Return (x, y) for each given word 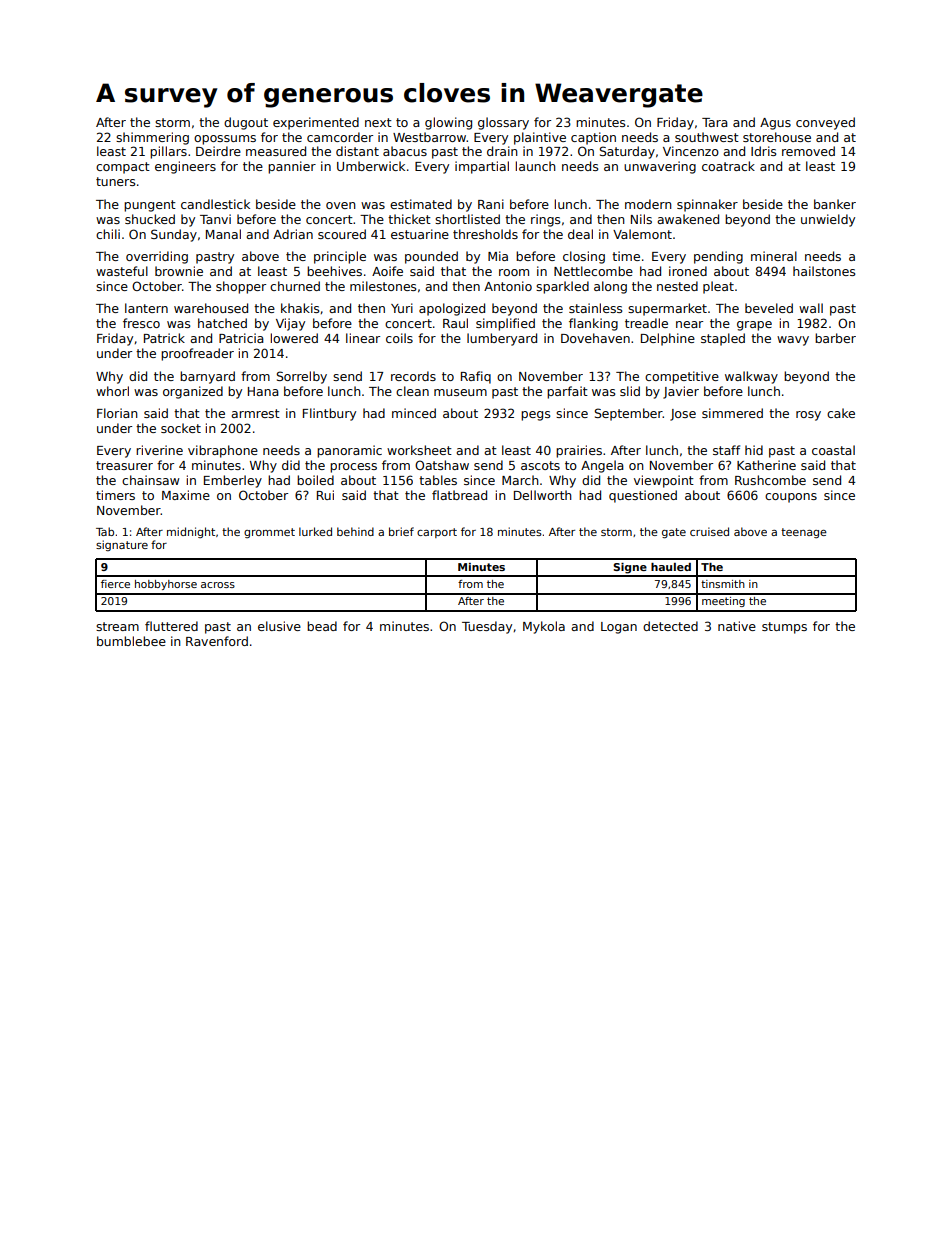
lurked (315, 531)
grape (754, 326)
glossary (503, 123)
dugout (246, 123)
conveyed (825, 123)
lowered (294, 338)
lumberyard (502, 339)
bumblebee (131, 641)
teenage (804, 533)
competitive (682, 377)
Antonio (508, 286)
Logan (619, 628)
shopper (241, 287)
